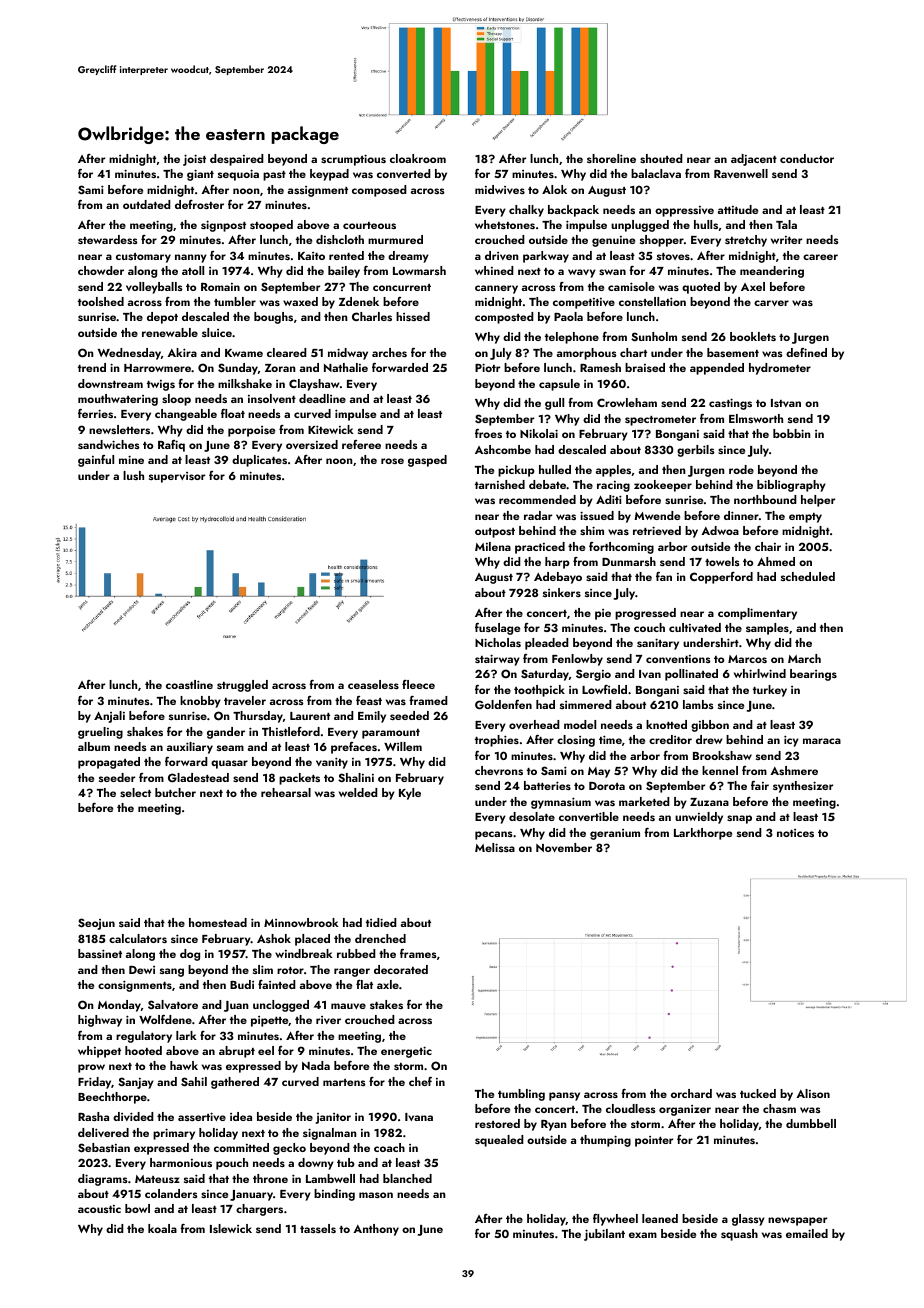 The width and height of the page is (924, 1308). I want to click on Nathalie, so click(346, 367).
